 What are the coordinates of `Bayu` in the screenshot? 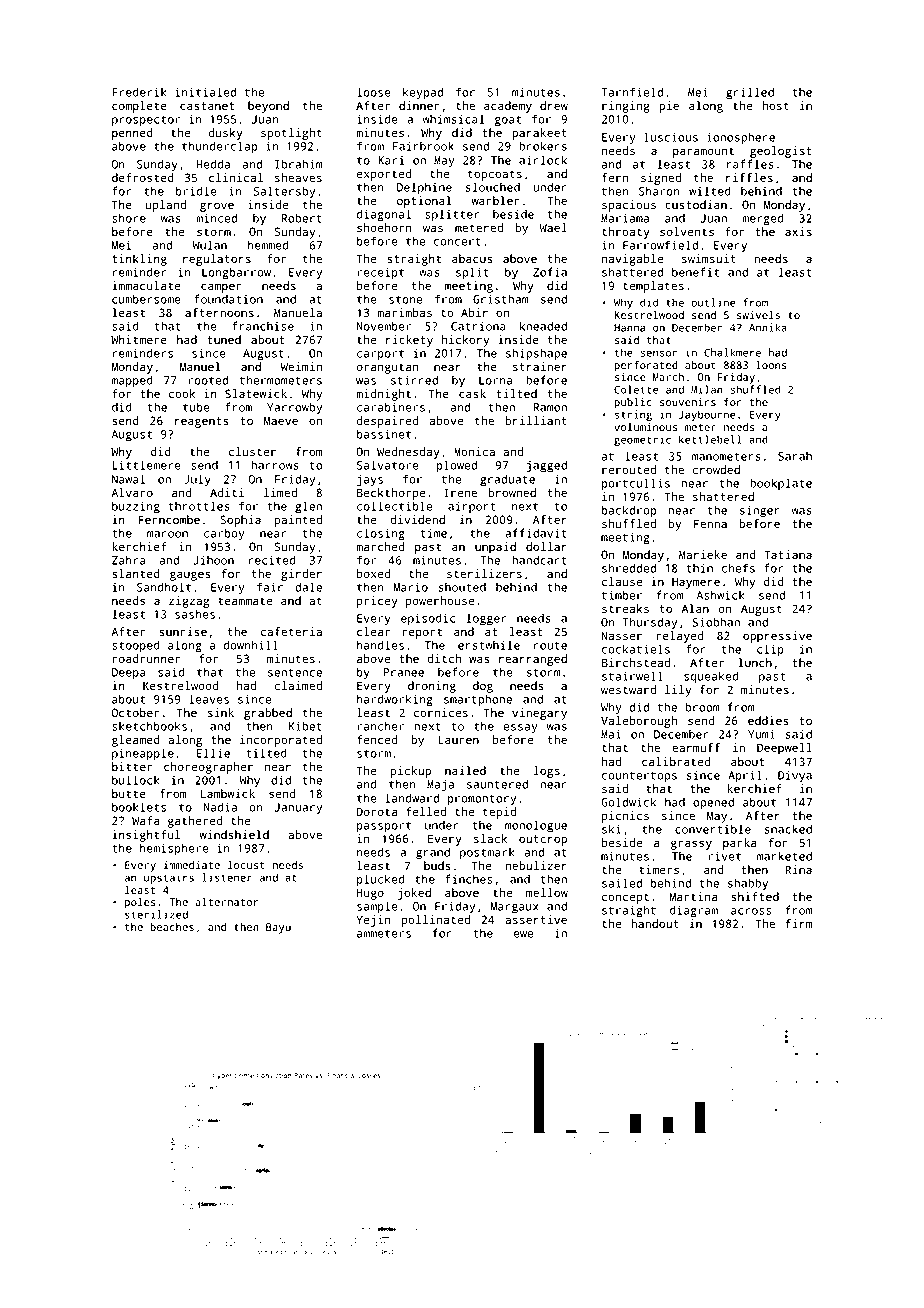 It's located at (278, 928).
